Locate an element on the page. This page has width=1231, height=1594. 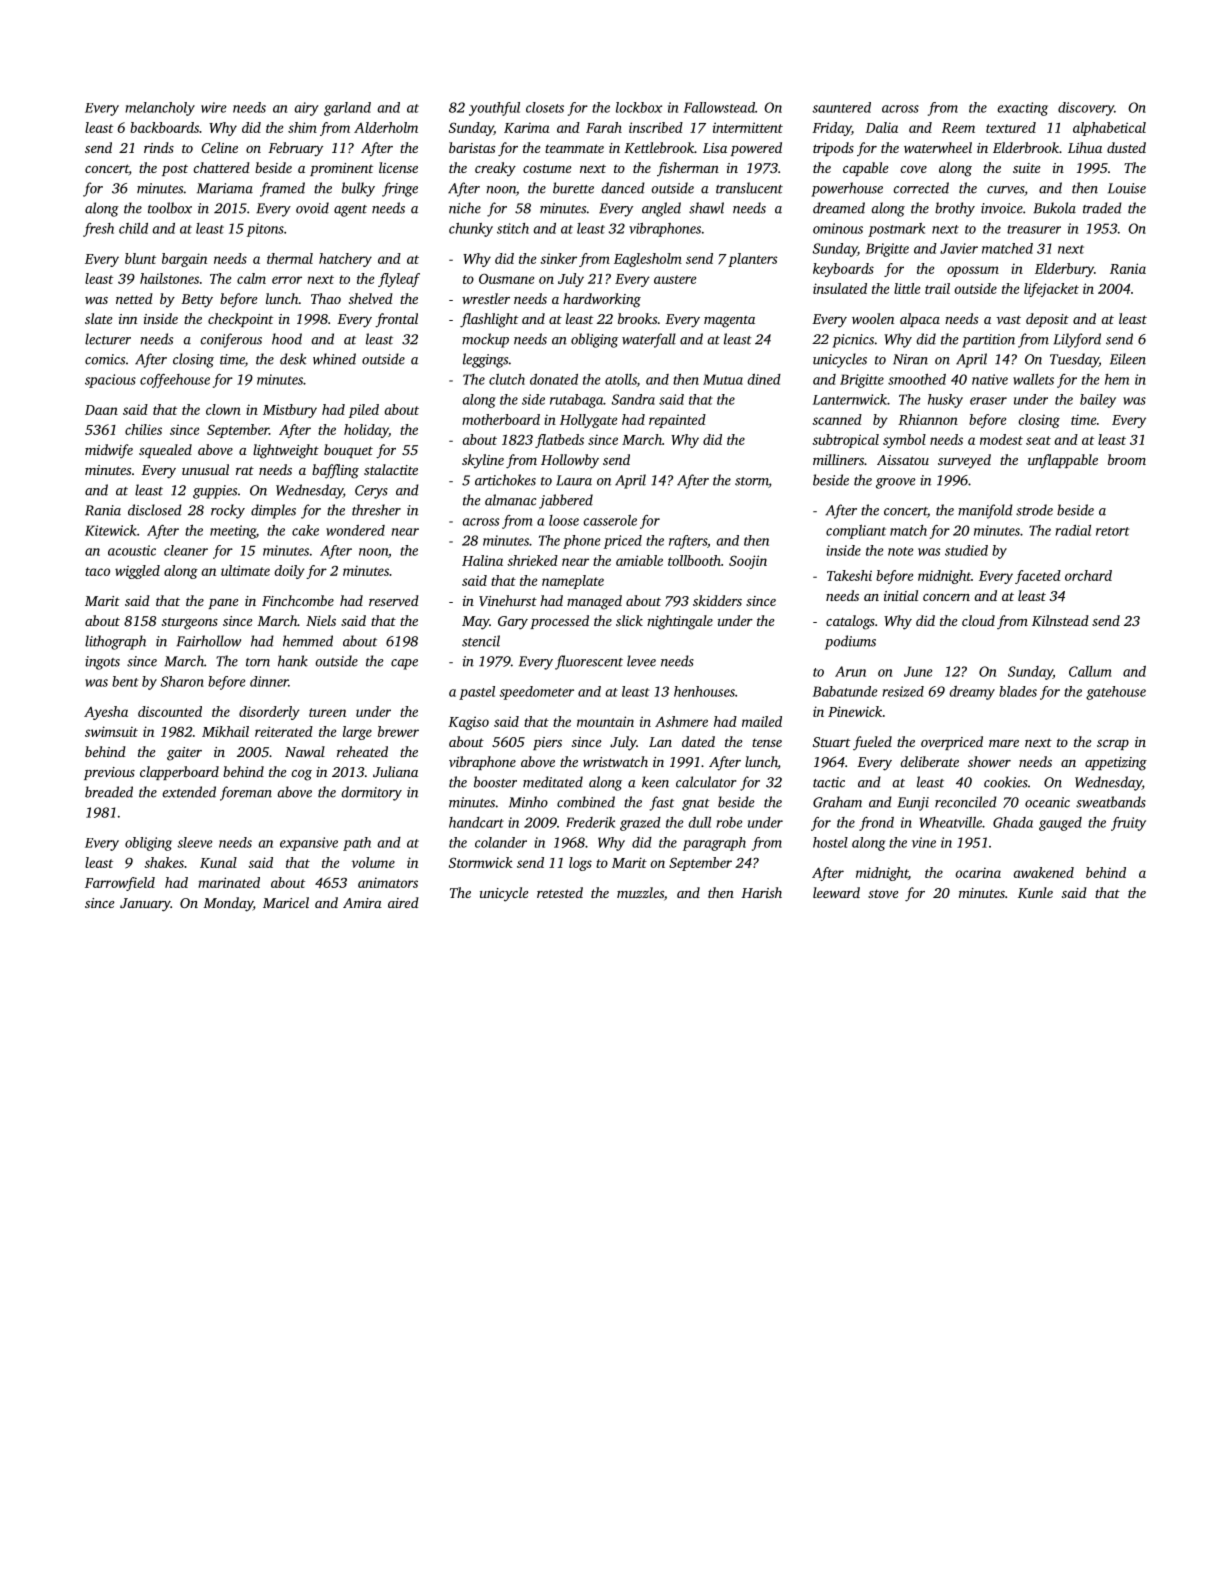
ocarina is located at coordinates (978, 872).
